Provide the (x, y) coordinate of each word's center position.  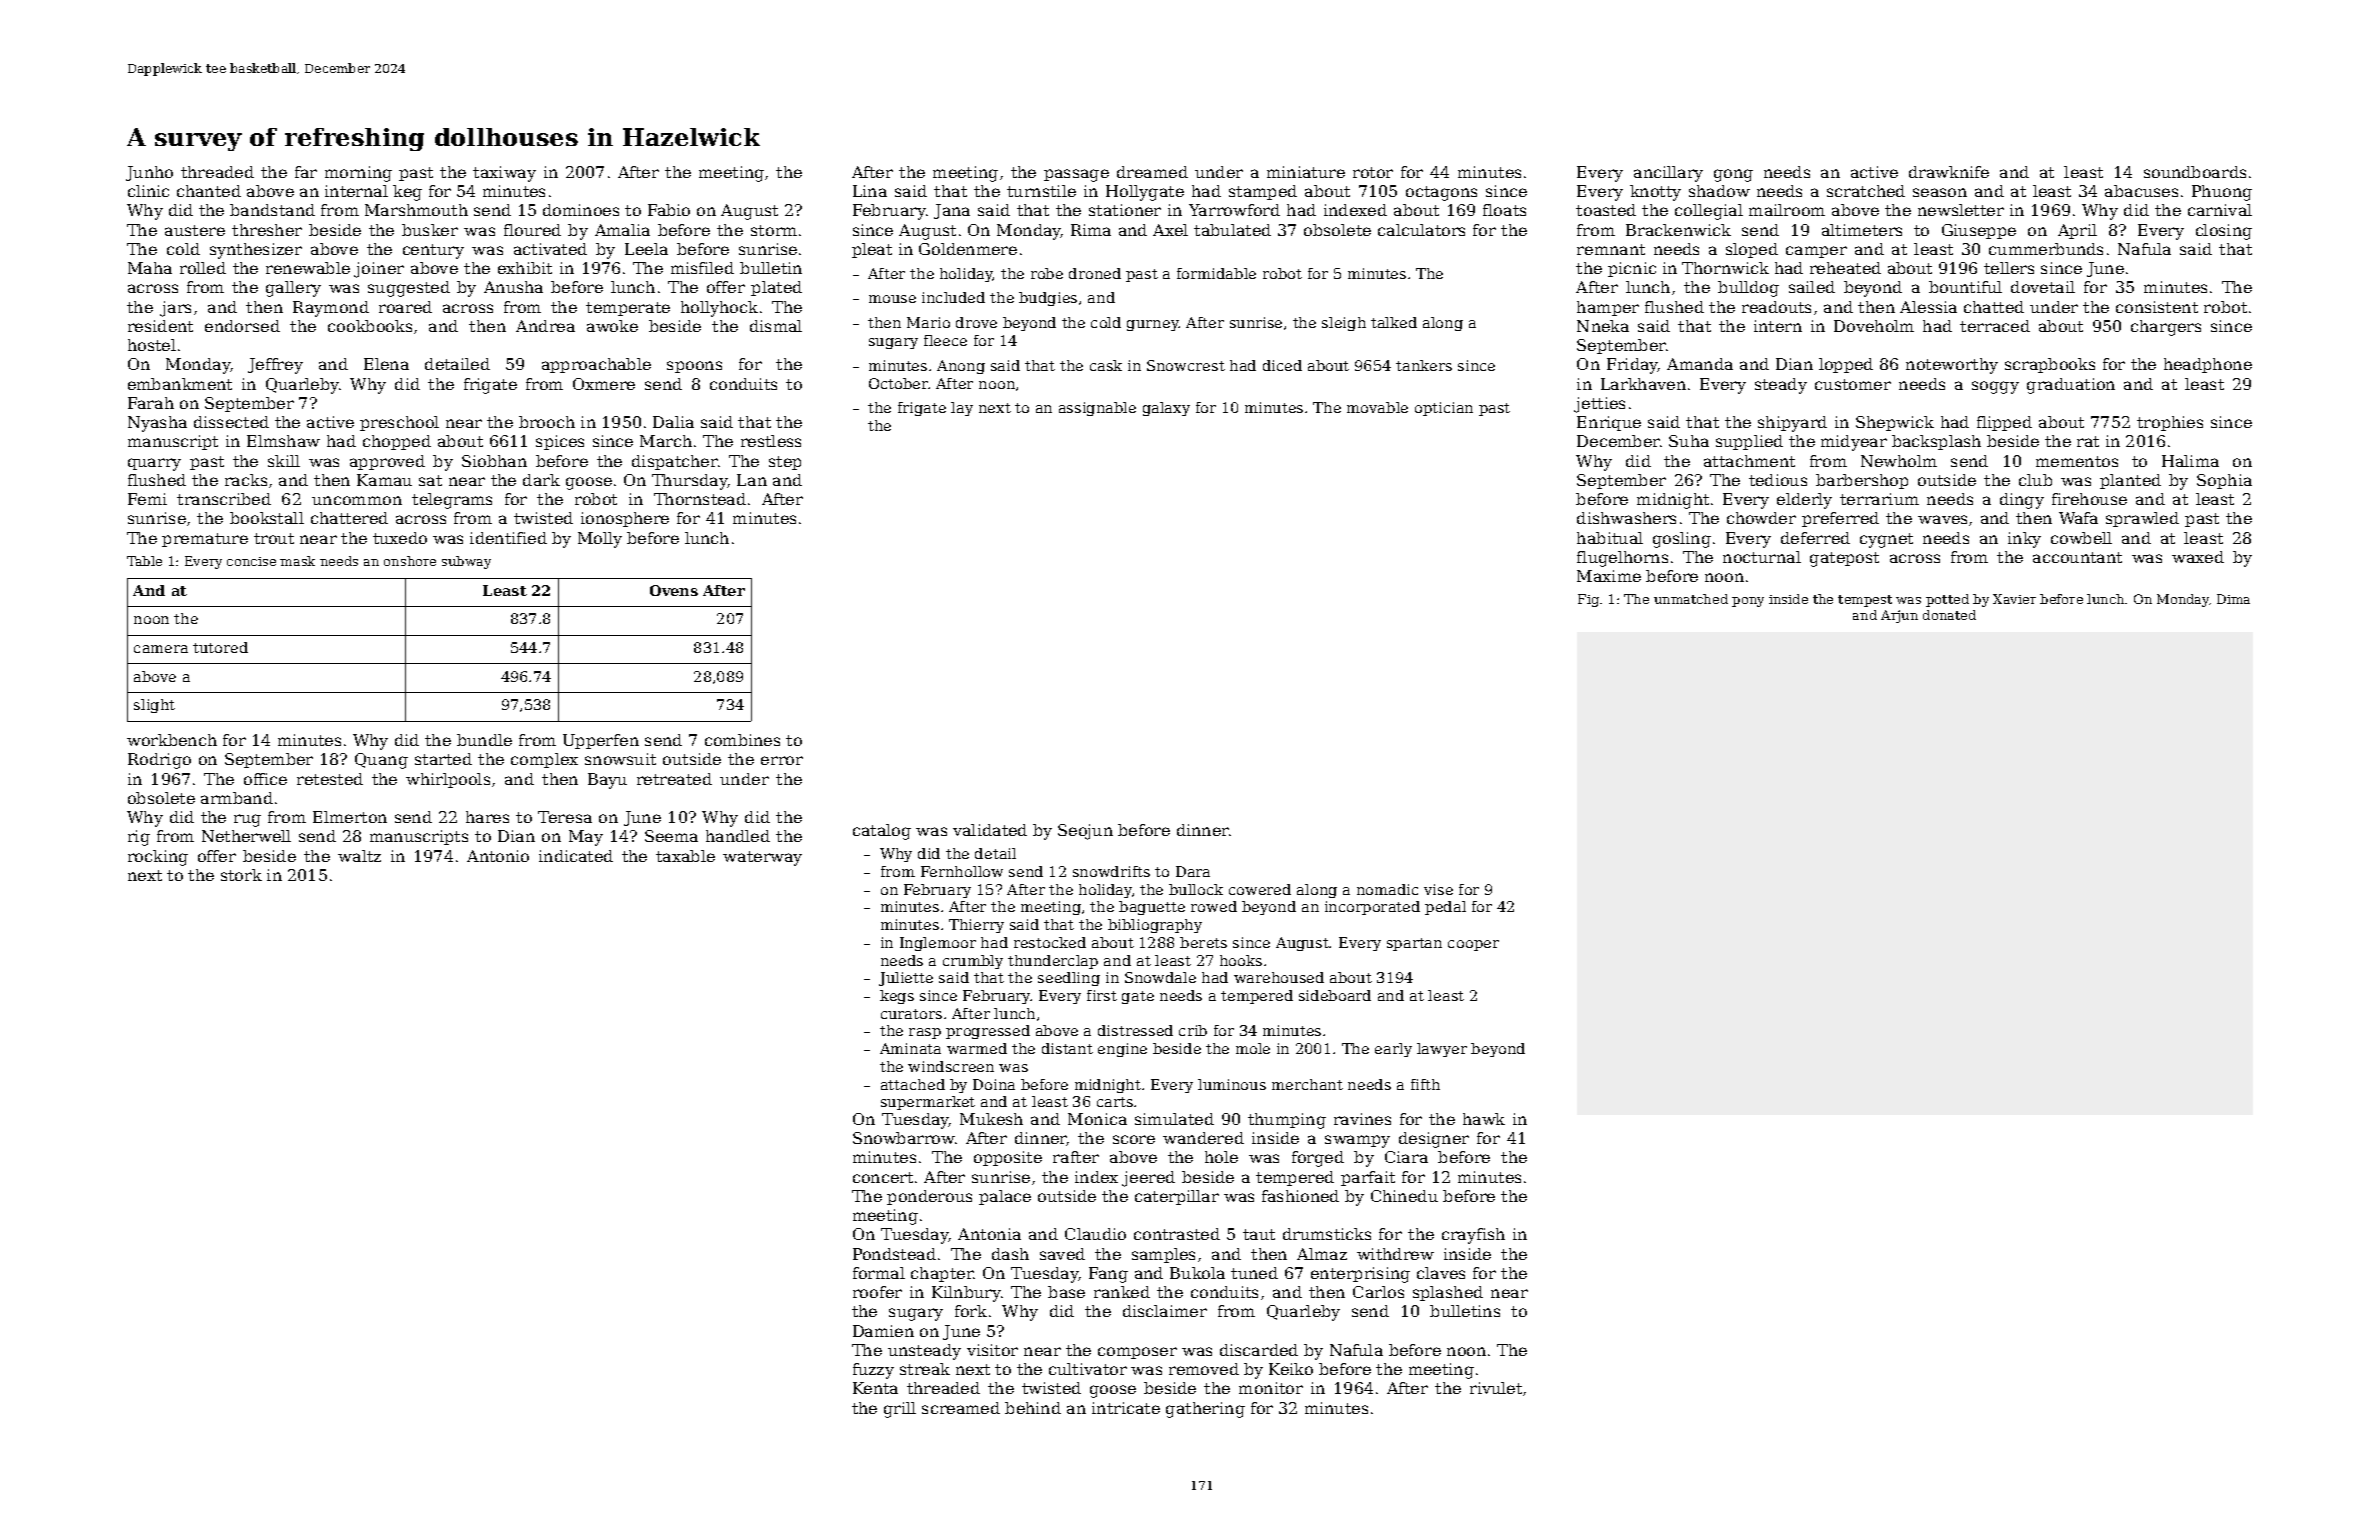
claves (1441, 1273)
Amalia (622, 230)
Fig (1588, 600)
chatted (1994, 307)
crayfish (1473, 1236)
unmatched (1691, 599)
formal (879, 1273)
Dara (1193, 871)
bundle (484, 740)
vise (1438, 889)
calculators (1421, 230)
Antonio (498, 856)
